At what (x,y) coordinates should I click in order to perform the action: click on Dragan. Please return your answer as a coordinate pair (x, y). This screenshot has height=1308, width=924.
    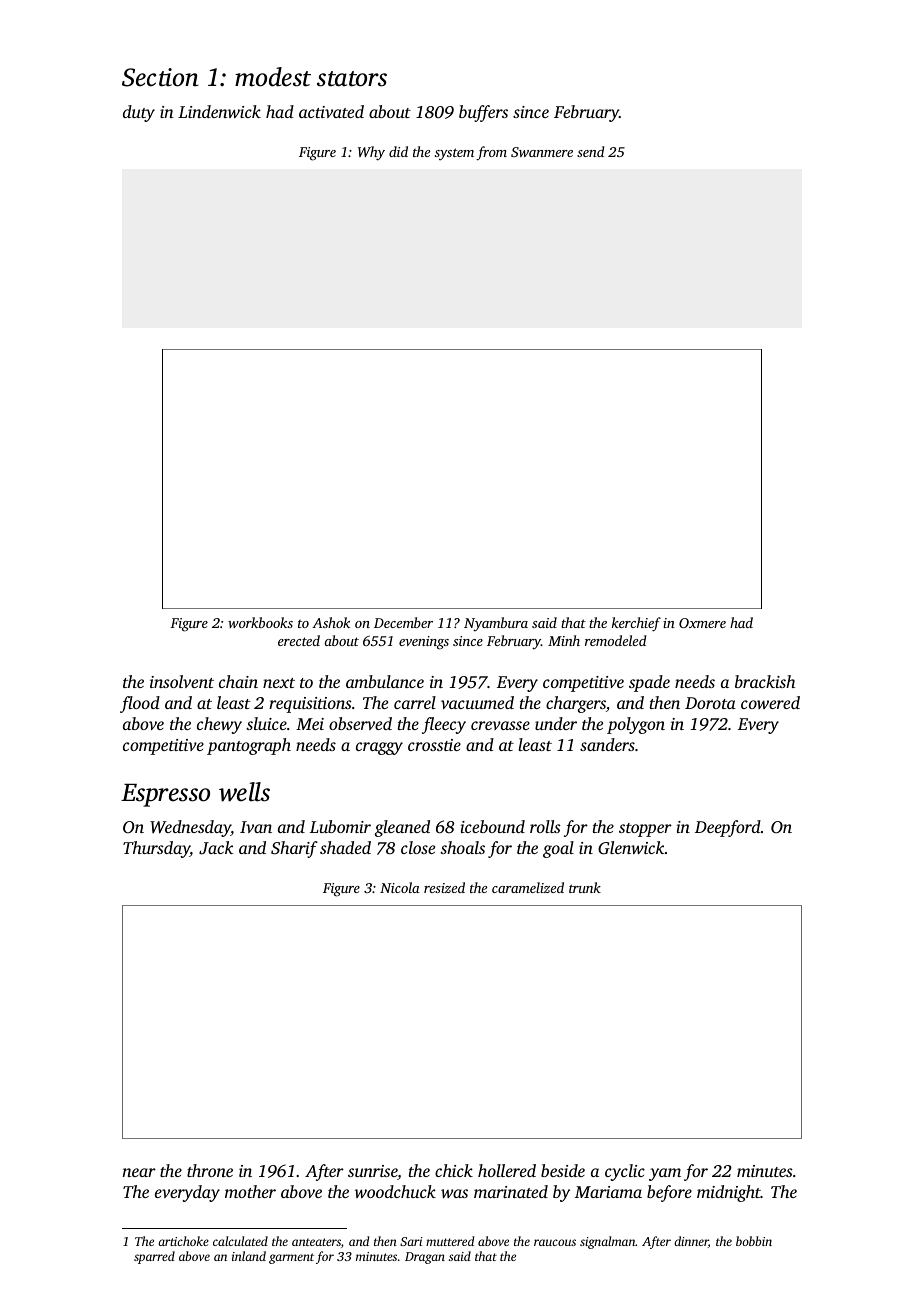
    Looking at the image, I should click on (425, 1258).
